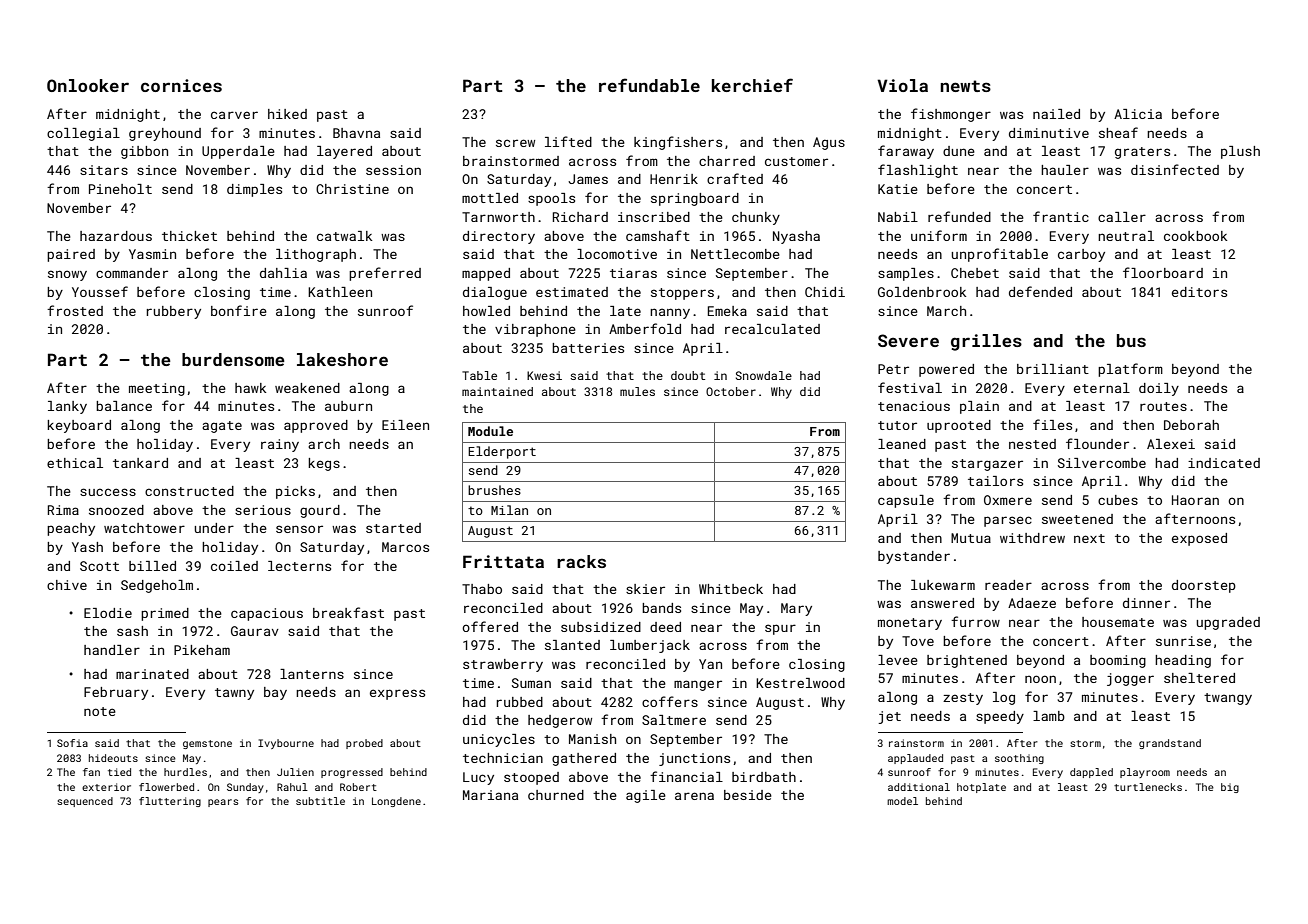  Describe the element at coordinates (494, 490) in the screenshot. I see `brushes` at that location.
